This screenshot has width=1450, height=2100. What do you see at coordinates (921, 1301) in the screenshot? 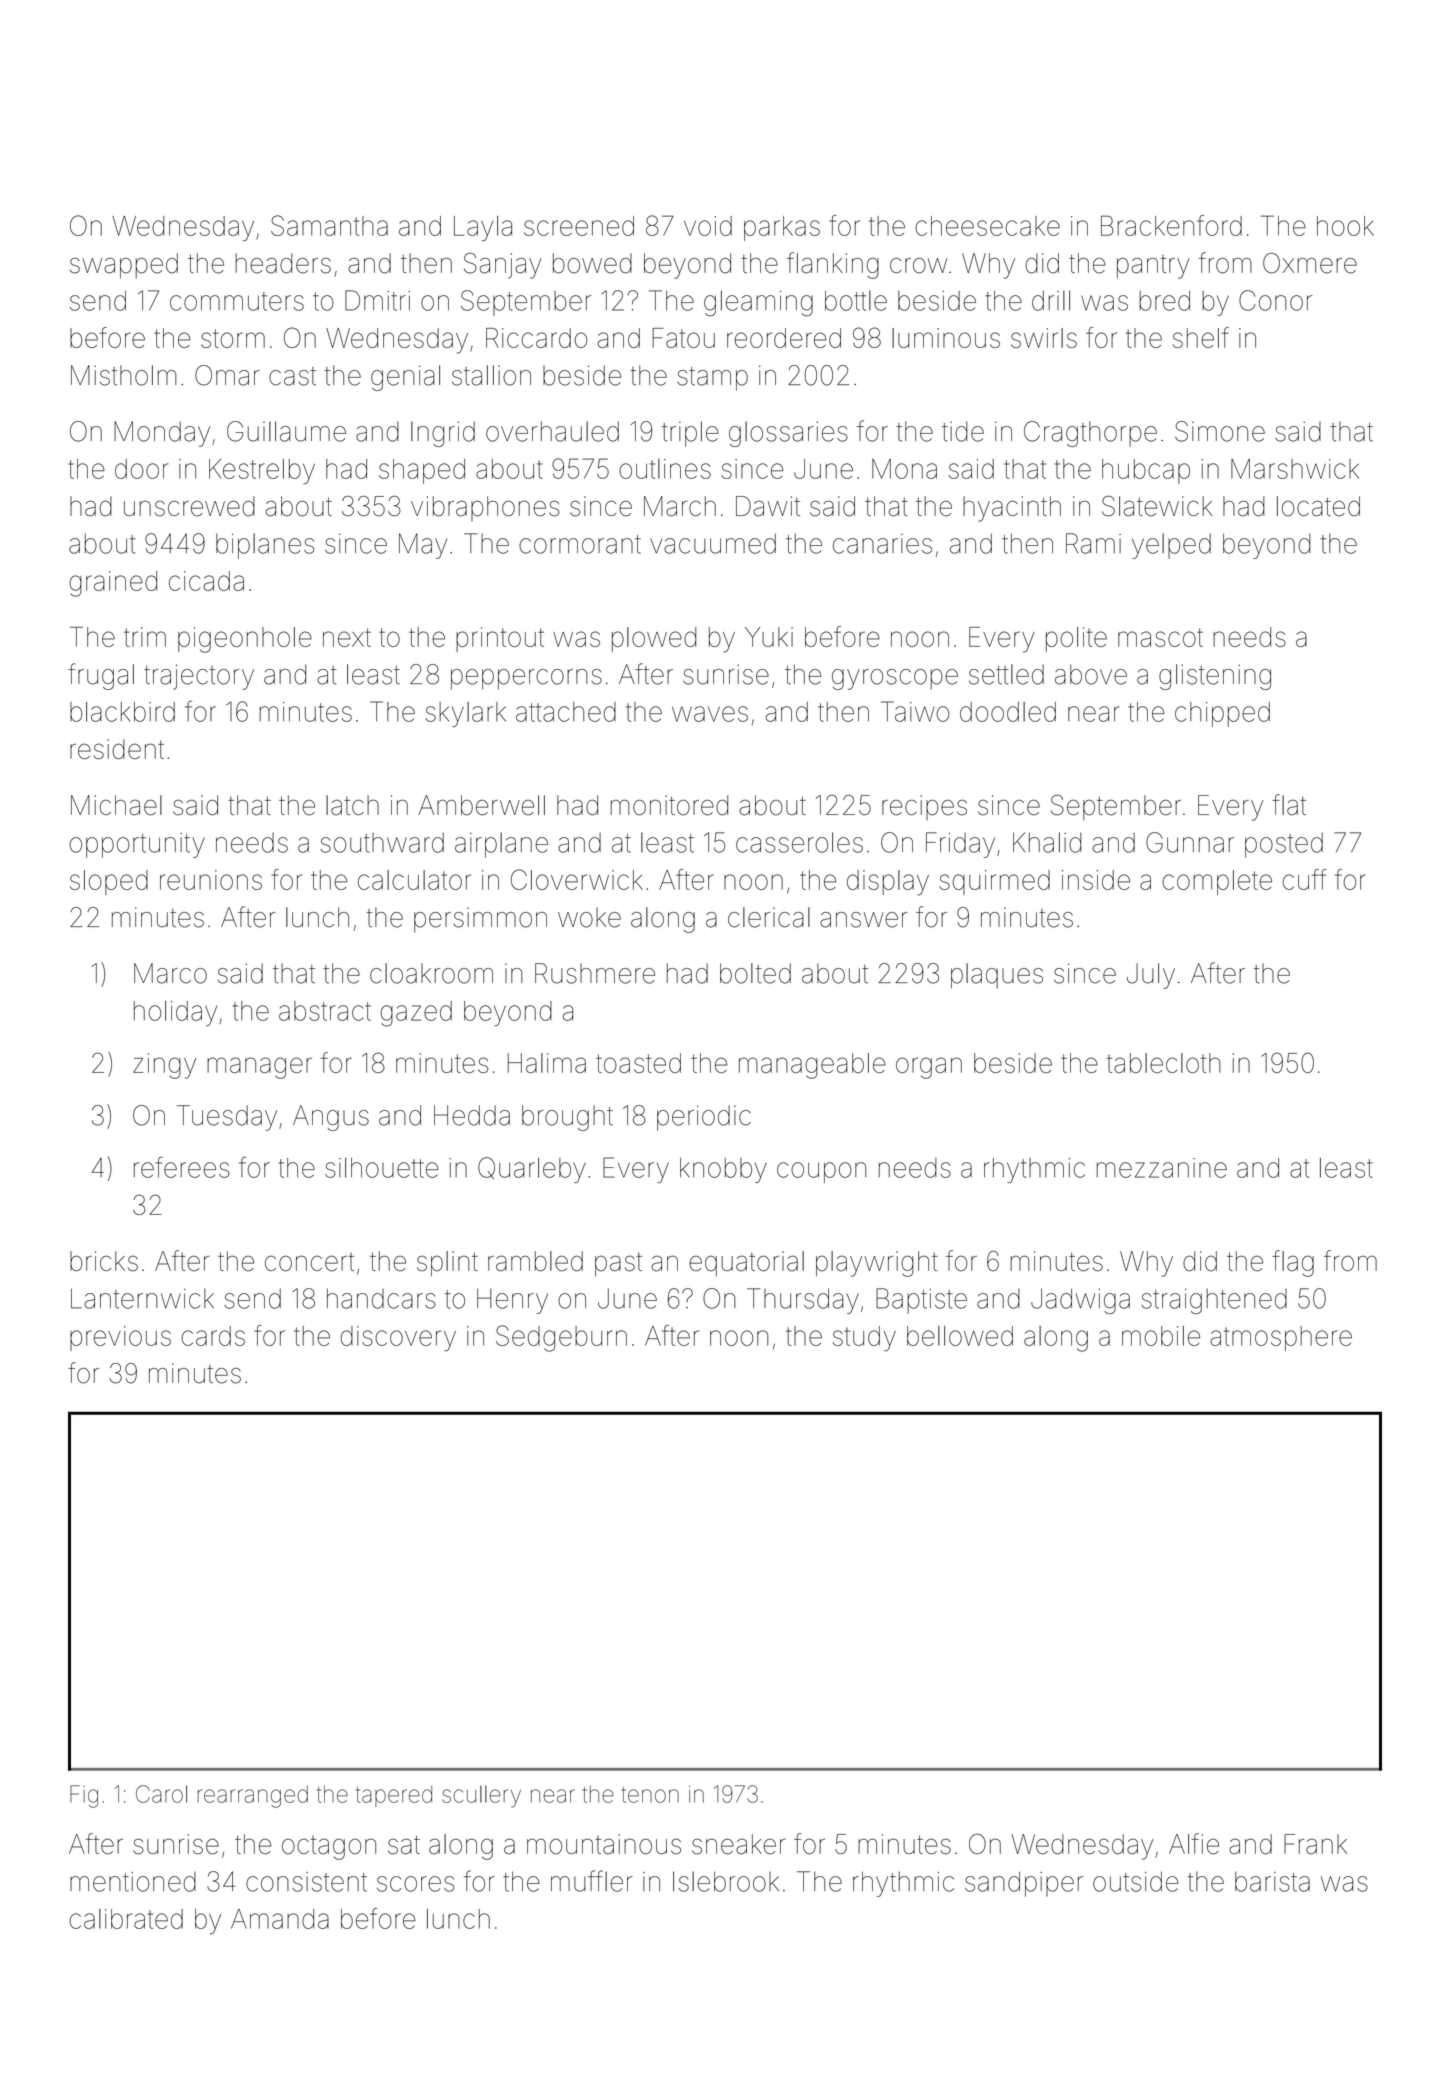
I see `Baptiste` at bounding box center [921, 1301].
